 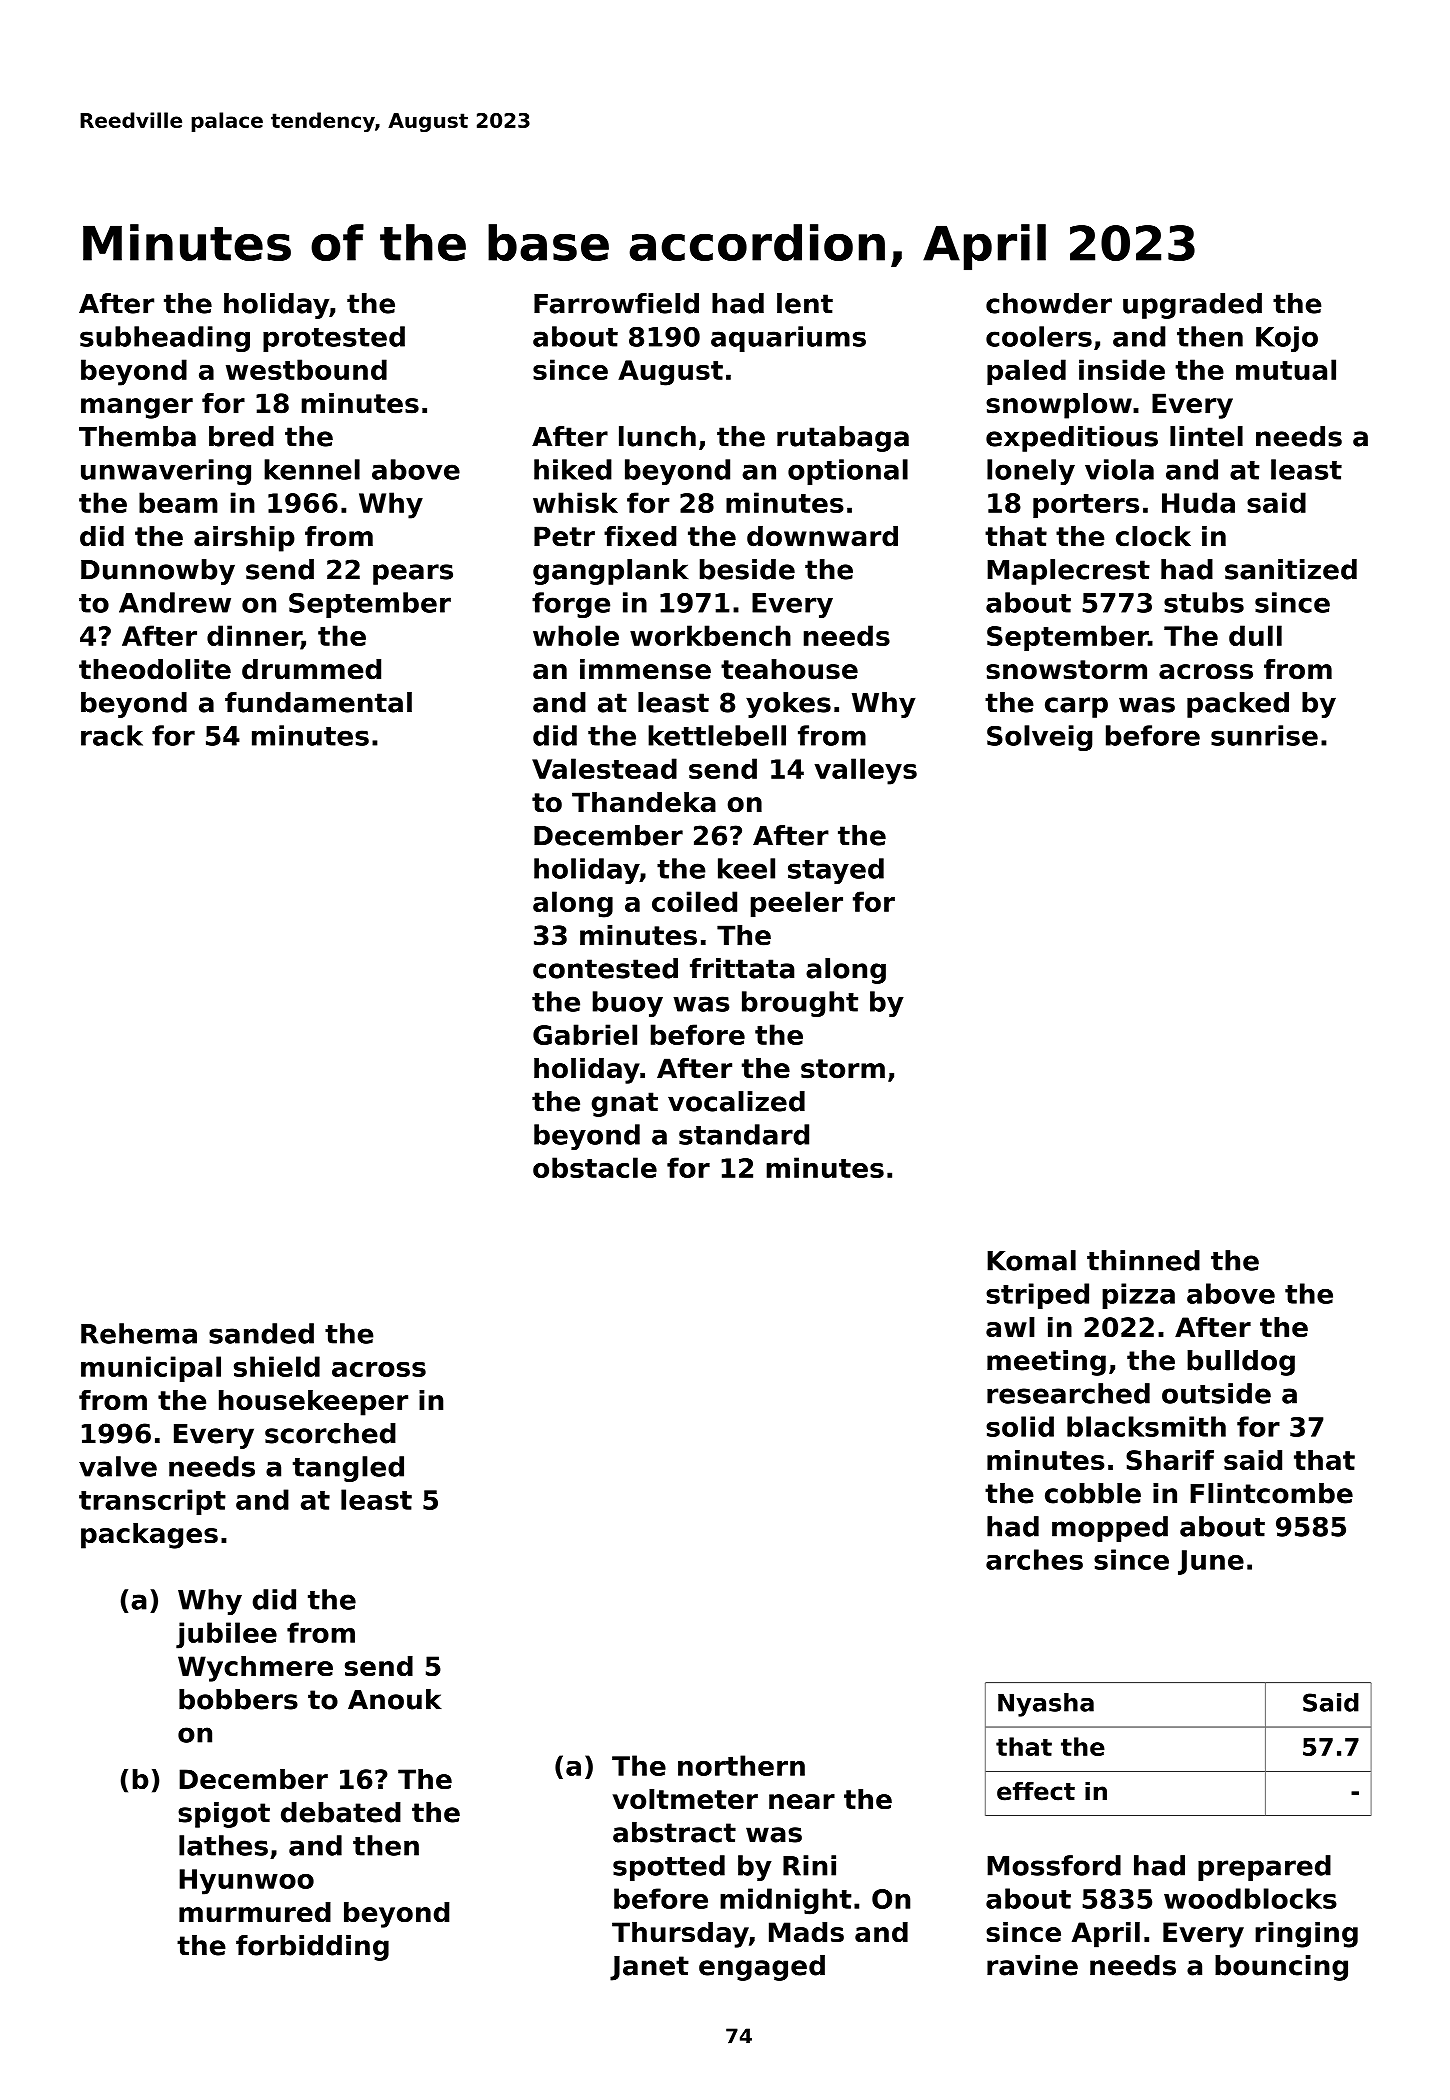 What do you see at coordinates (741, 1765) in the screenshot?
I see `northern` at bounding box center [741, 1765].
